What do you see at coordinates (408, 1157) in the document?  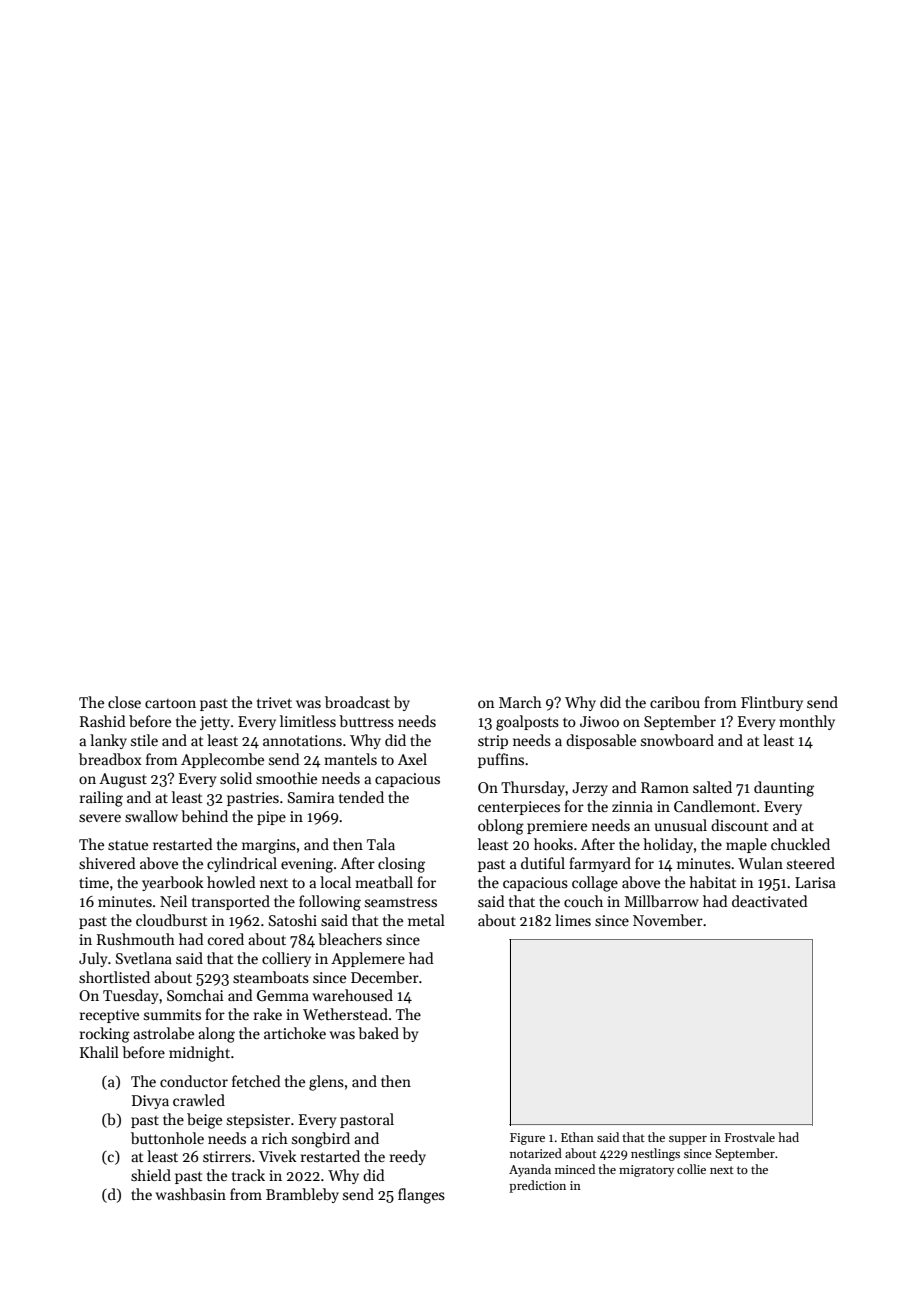 I see `reedy` at bounding box center [408, 1157].
